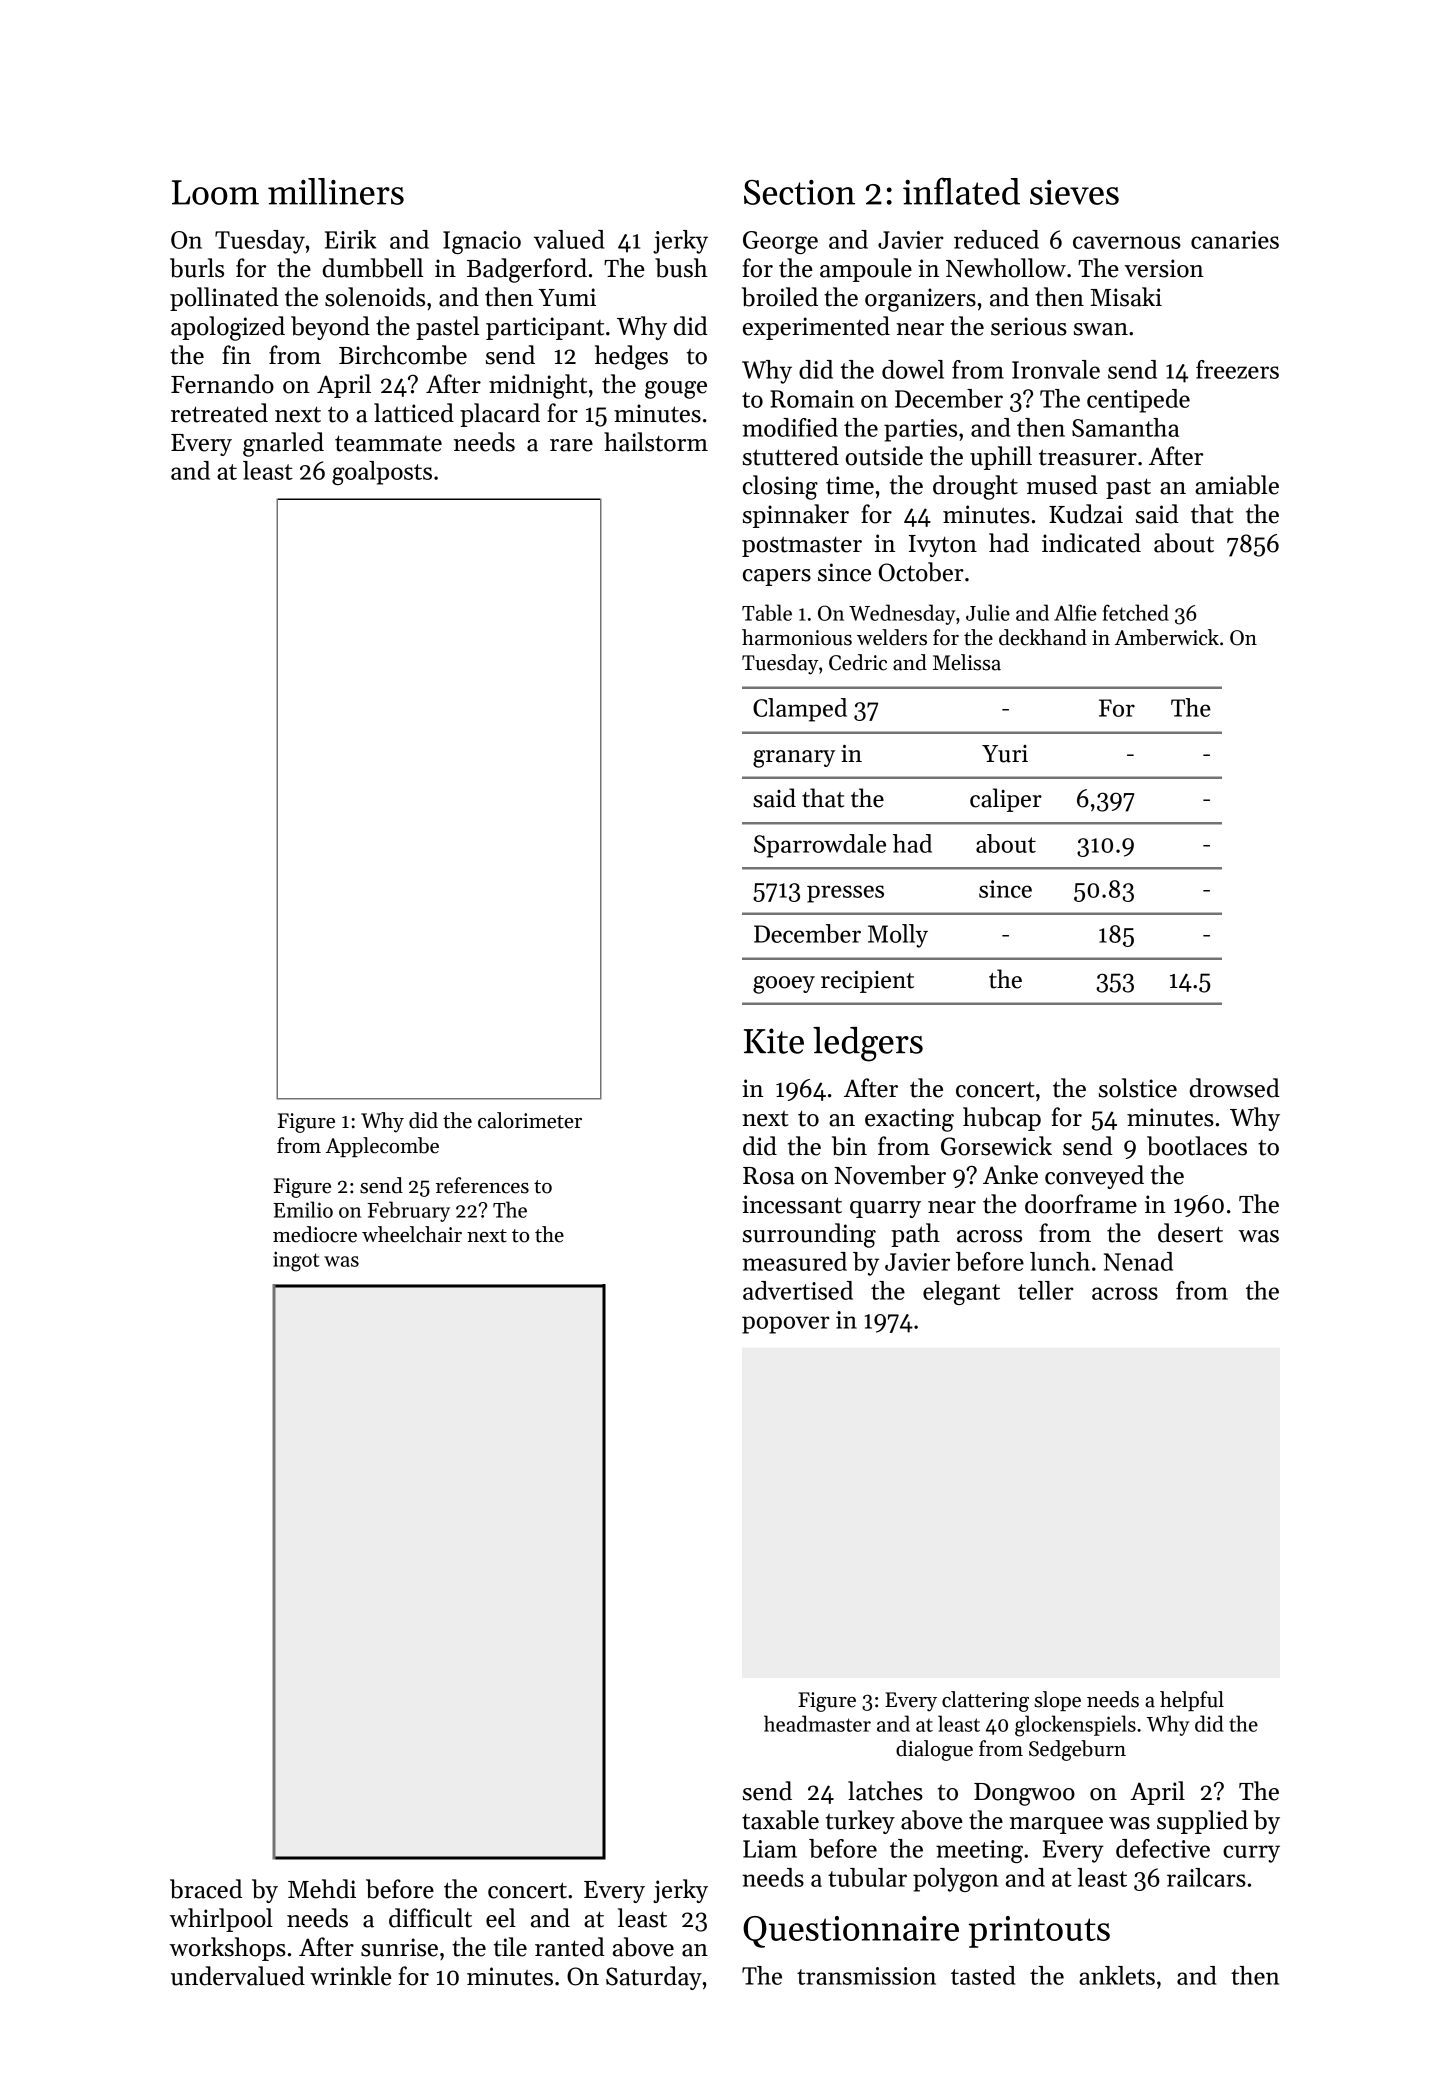 Image resolution: width=1450 pixels, height=2100 pixels. What do you see at coordinates (867, 1877) in the screenshot?
I see `tubular` at bounding box center [867, 1877].
